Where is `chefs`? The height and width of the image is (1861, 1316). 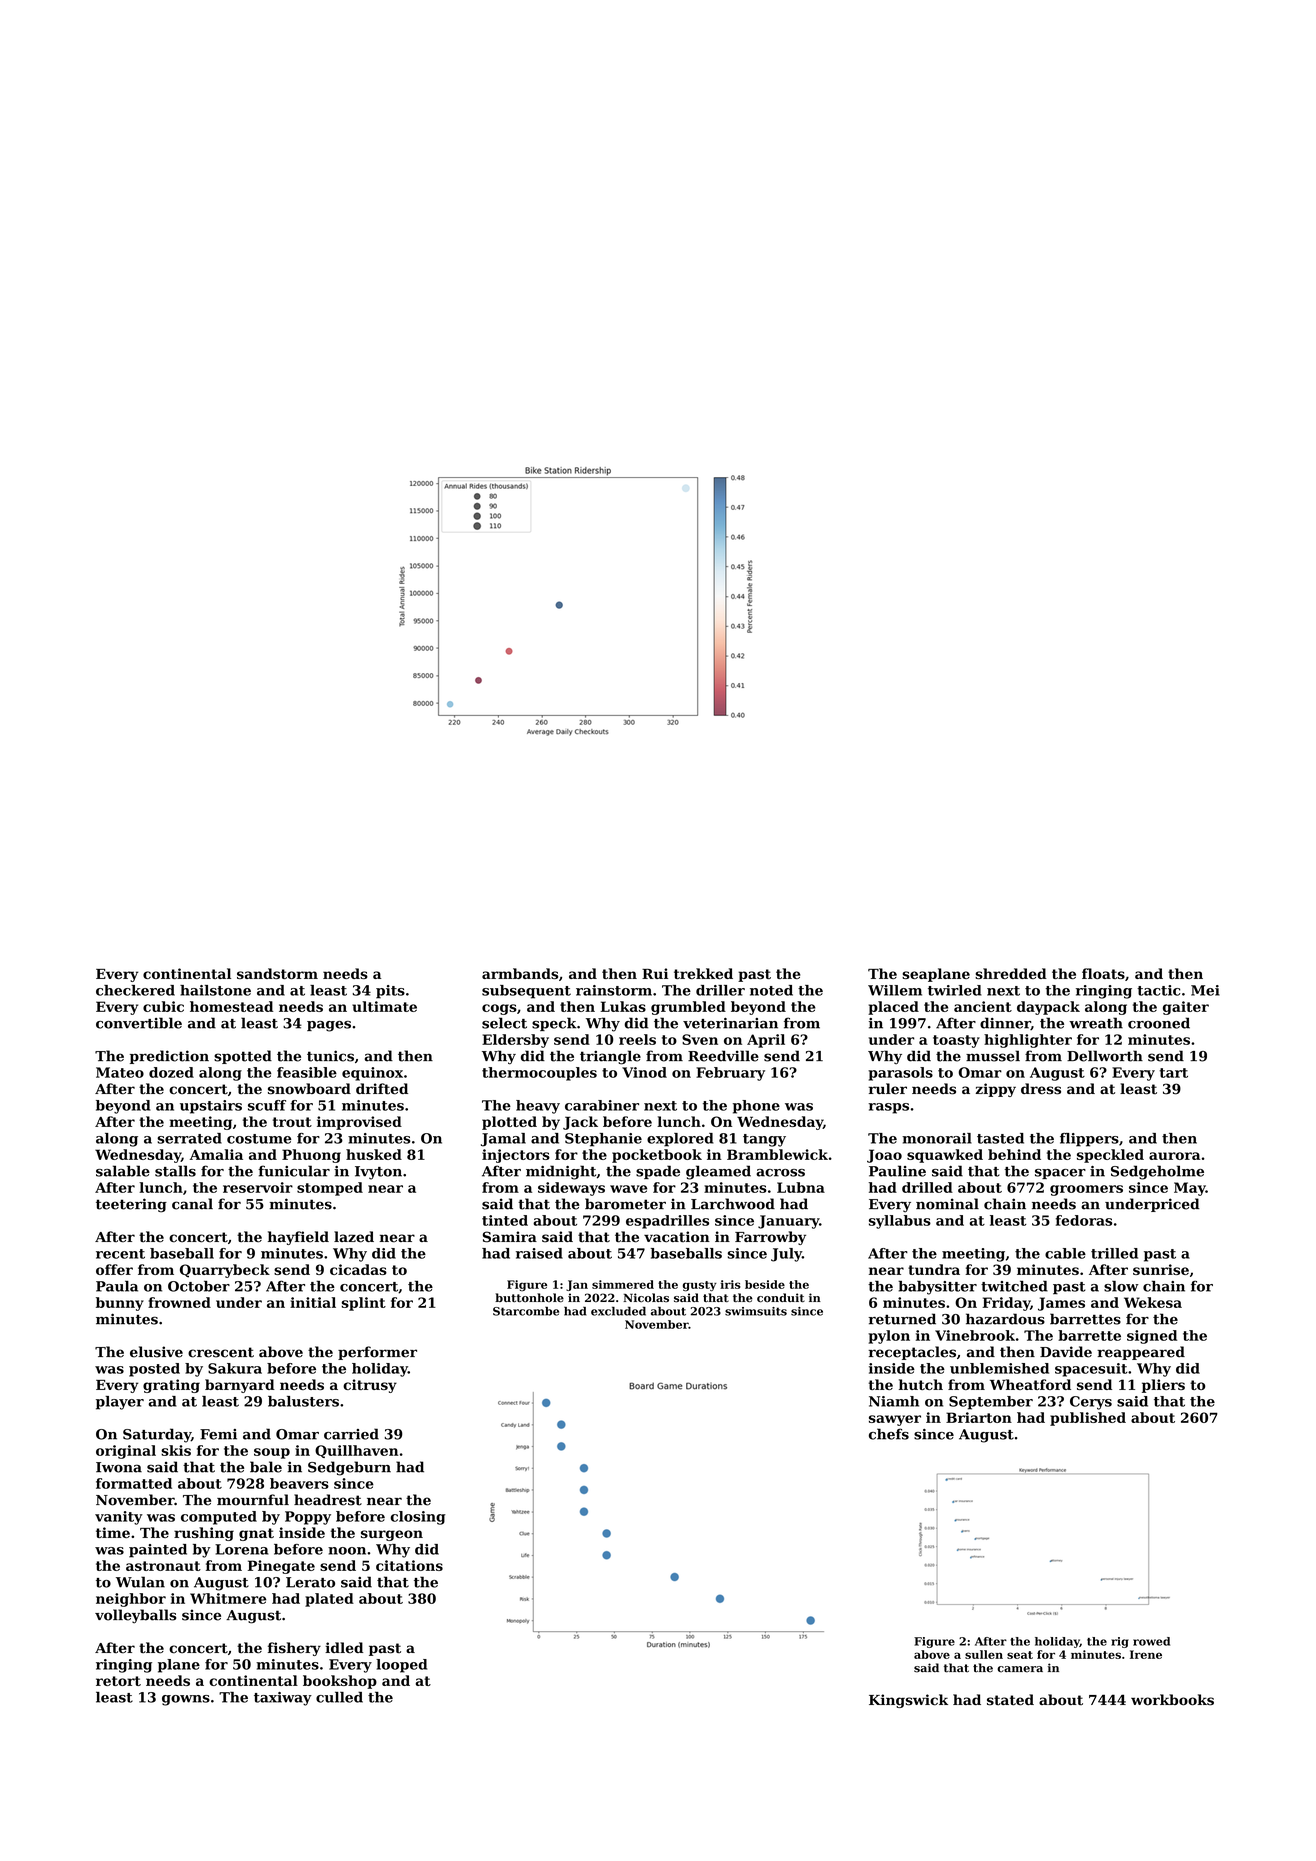
chefs is located at coordinates (889, 1434).
